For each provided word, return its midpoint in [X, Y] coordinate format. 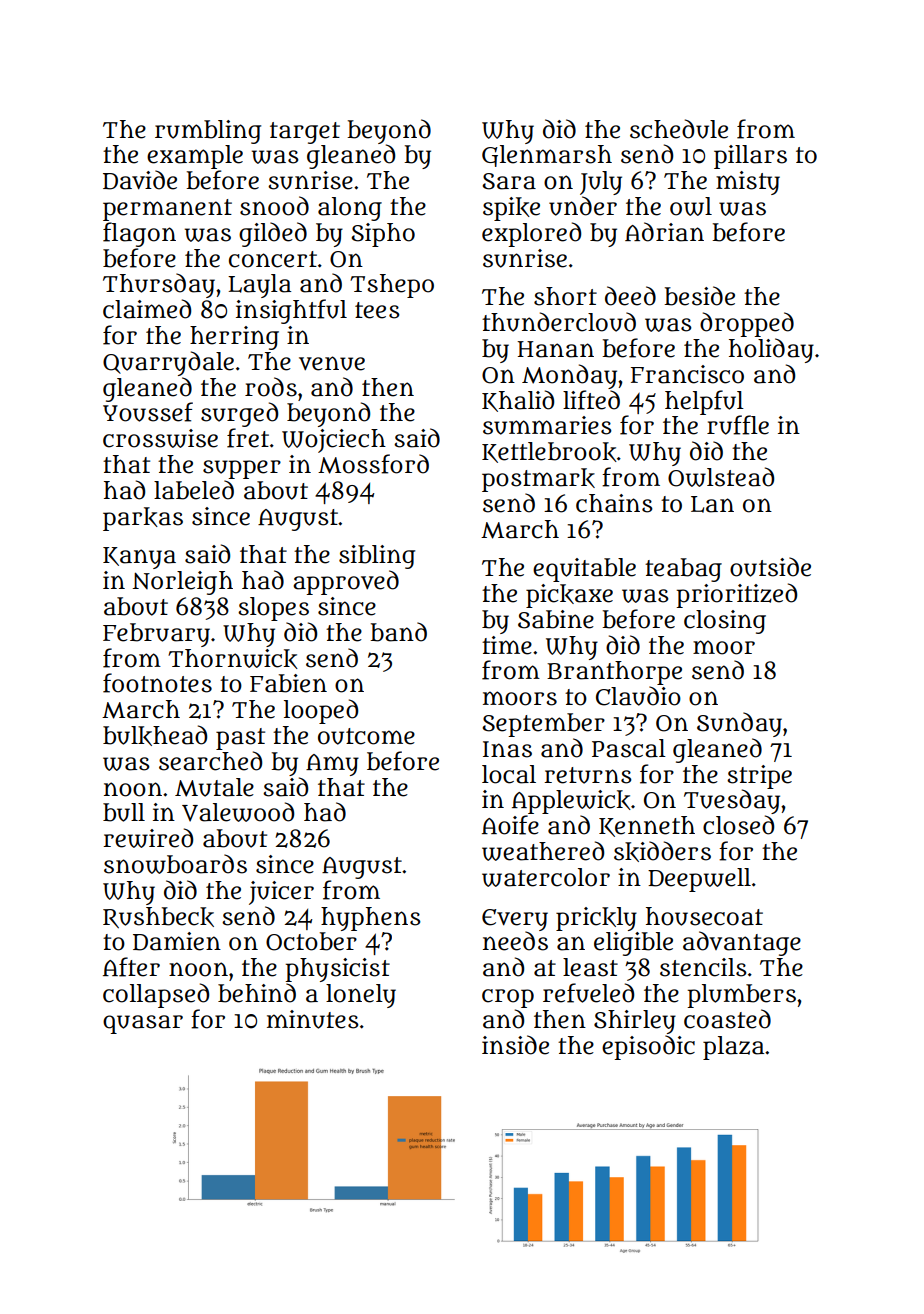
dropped [747, 324]
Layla [259, 286]
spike [511, 209]
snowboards [175, 864]
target [305, 133]
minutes [313, 1019]
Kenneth [647, 826]
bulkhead [155, 735]
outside [770, 567]
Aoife [510, 825]
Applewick [571, 802]
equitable [584, 570]
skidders [662, 851]
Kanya [139, 558]
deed [630, 296]
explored [531, 234]
